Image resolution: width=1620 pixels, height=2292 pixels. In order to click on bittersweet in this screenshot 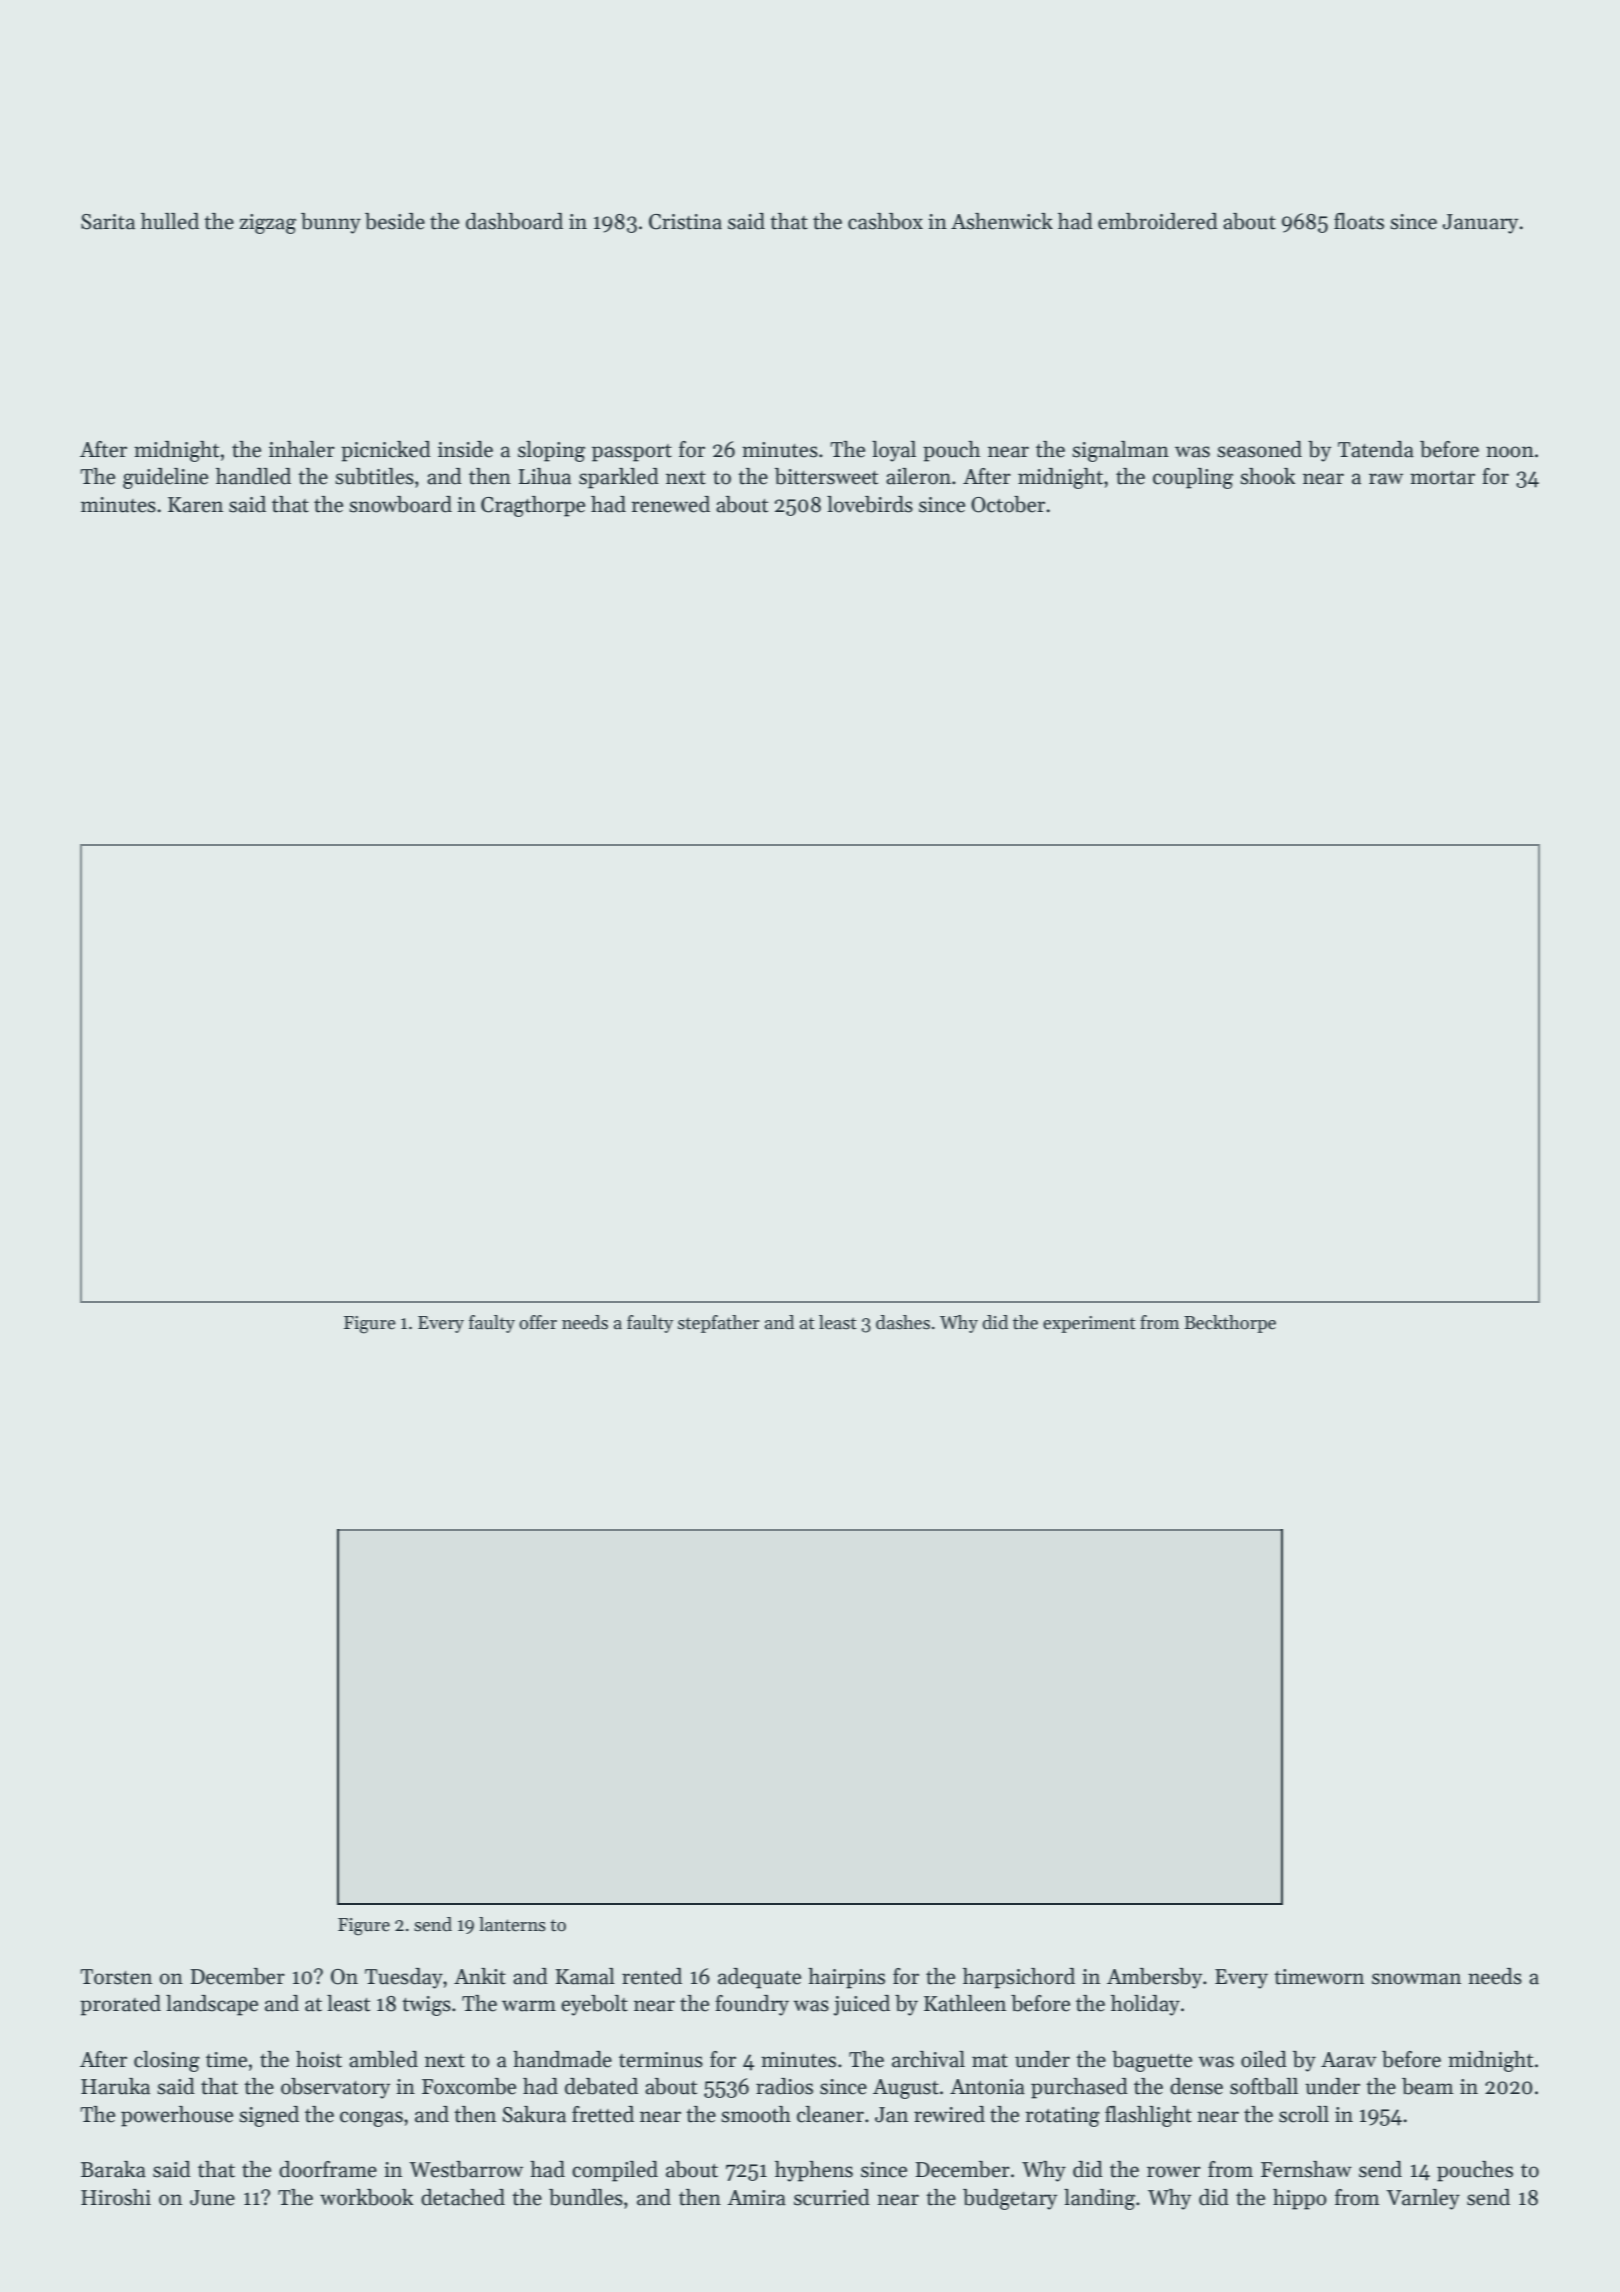, I will do `click(826, 476)`.
